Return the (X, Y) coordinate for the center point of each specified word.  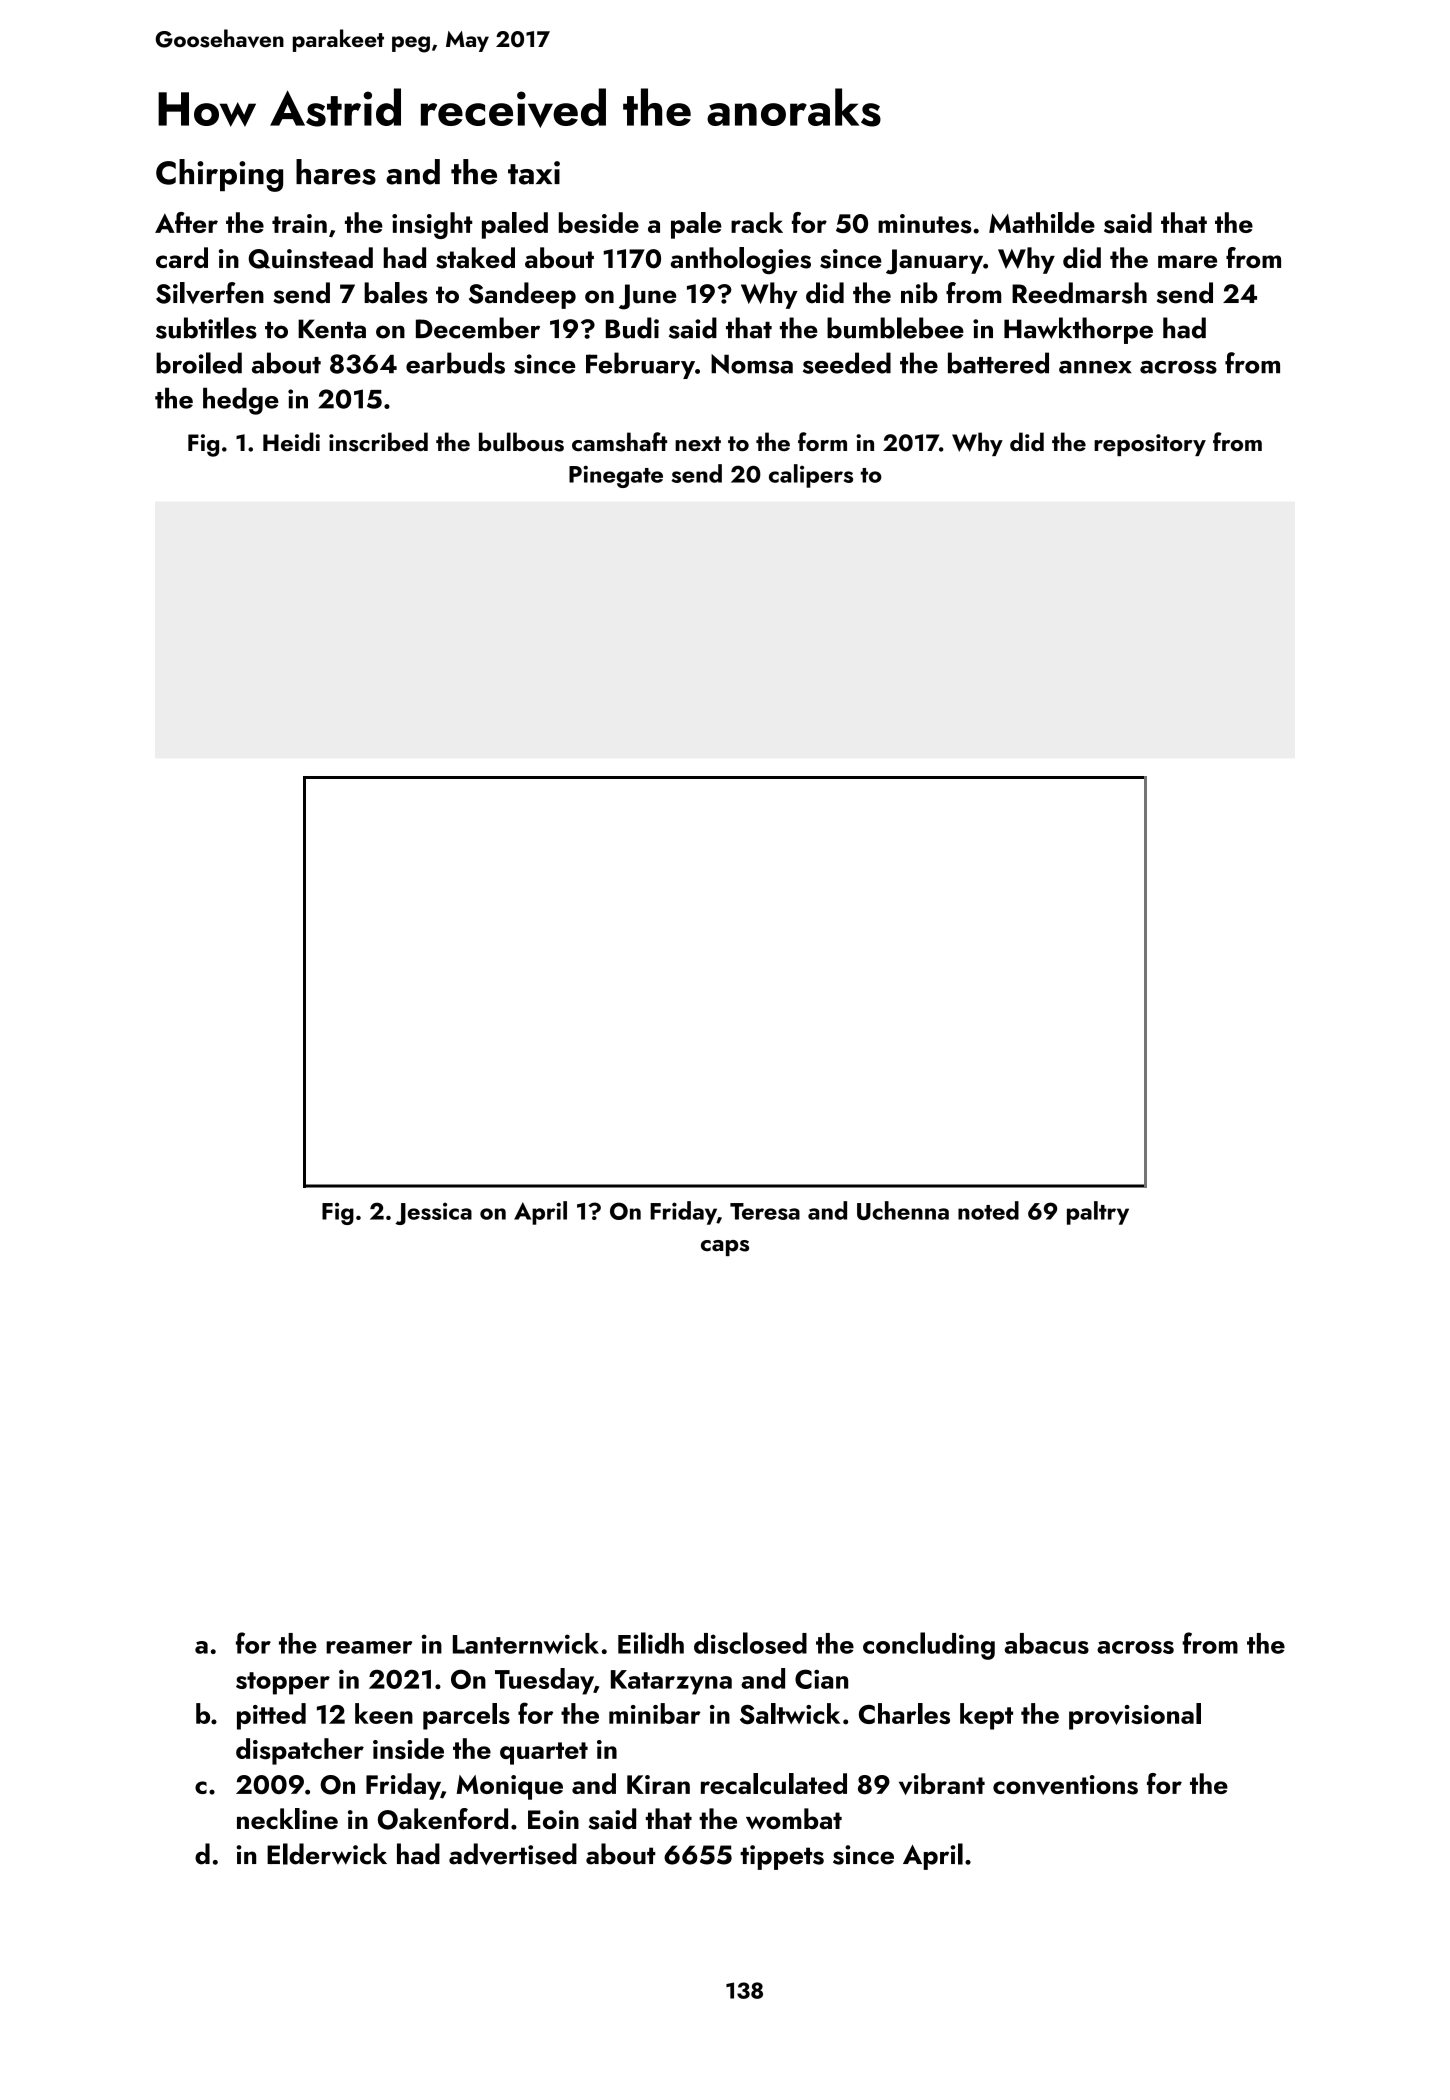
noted (988, 1210)
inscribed (378, 442)
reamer (369, 1647)
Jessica (433, 1214)
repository (1150, 445)
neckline (287, 1818)
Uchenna (903, 1210)
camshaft (619, 442)
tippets (782, 1857)
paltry (1098, 1213)
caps (725, 1248)
